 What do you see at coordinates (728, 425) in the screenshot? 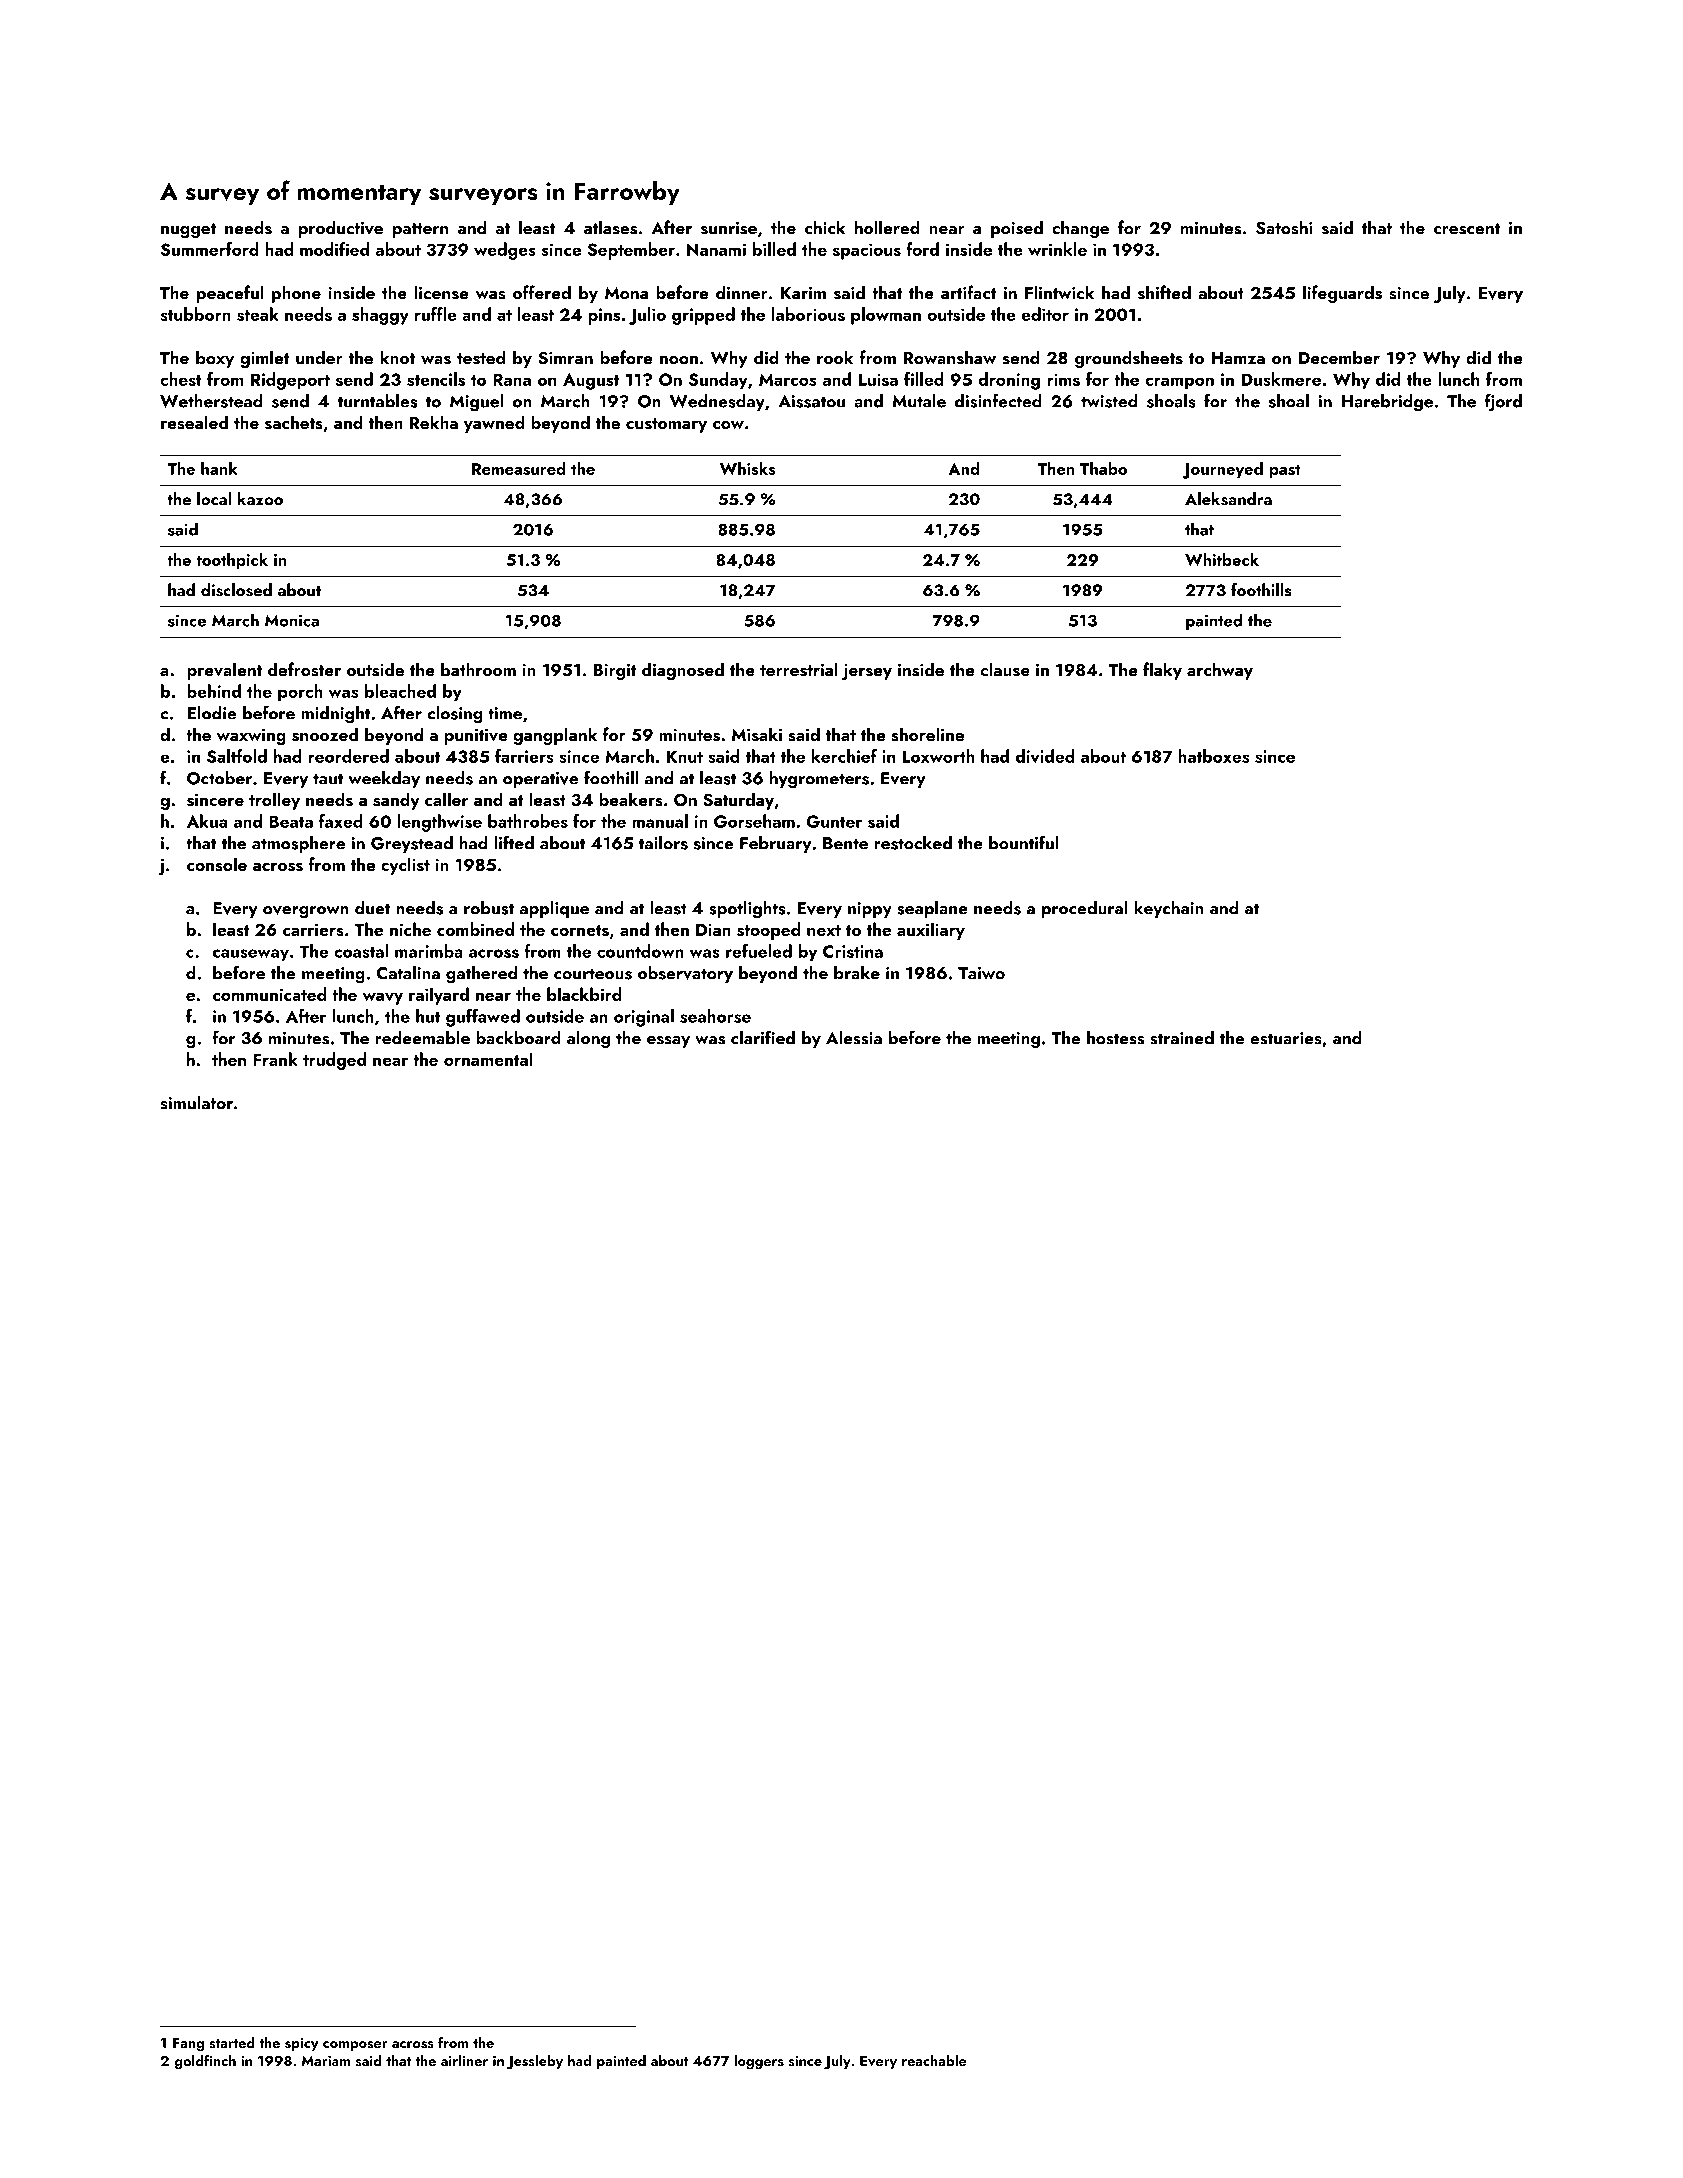
I see `cow` at bounding box center [728, 425].
